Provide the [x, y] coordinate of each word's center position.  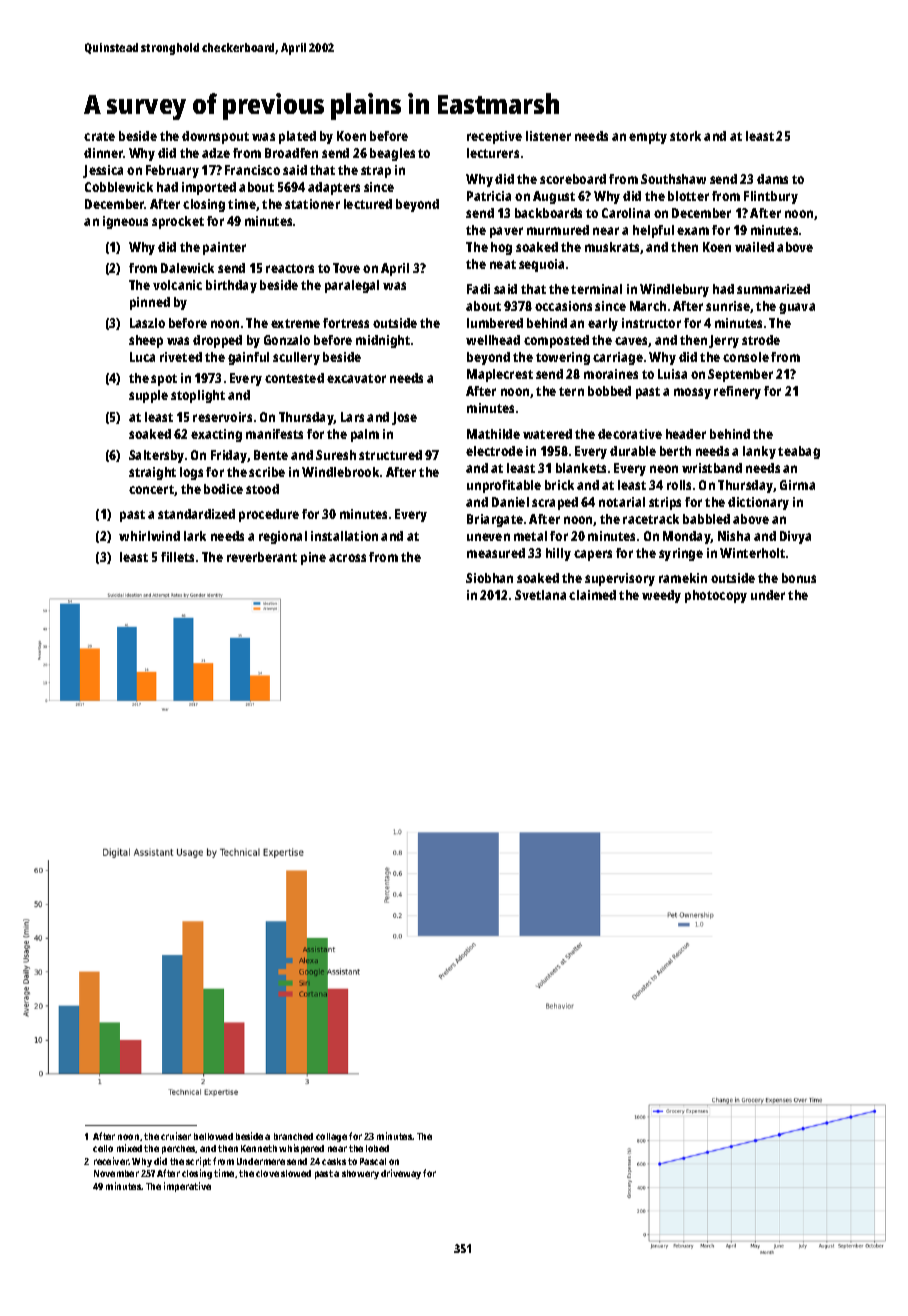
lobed [377, 1148]
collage [331, 1137]
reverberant [262, 557]
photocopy [716, 596]
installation [344, 536]
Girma [797, 485]
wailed [754, 247]
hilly [558, 554]
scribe [267, 472]
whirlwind [149, 536]
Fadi [478, 289]
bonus [799, 578]
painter [224, 248]
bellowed [213, 1136]
